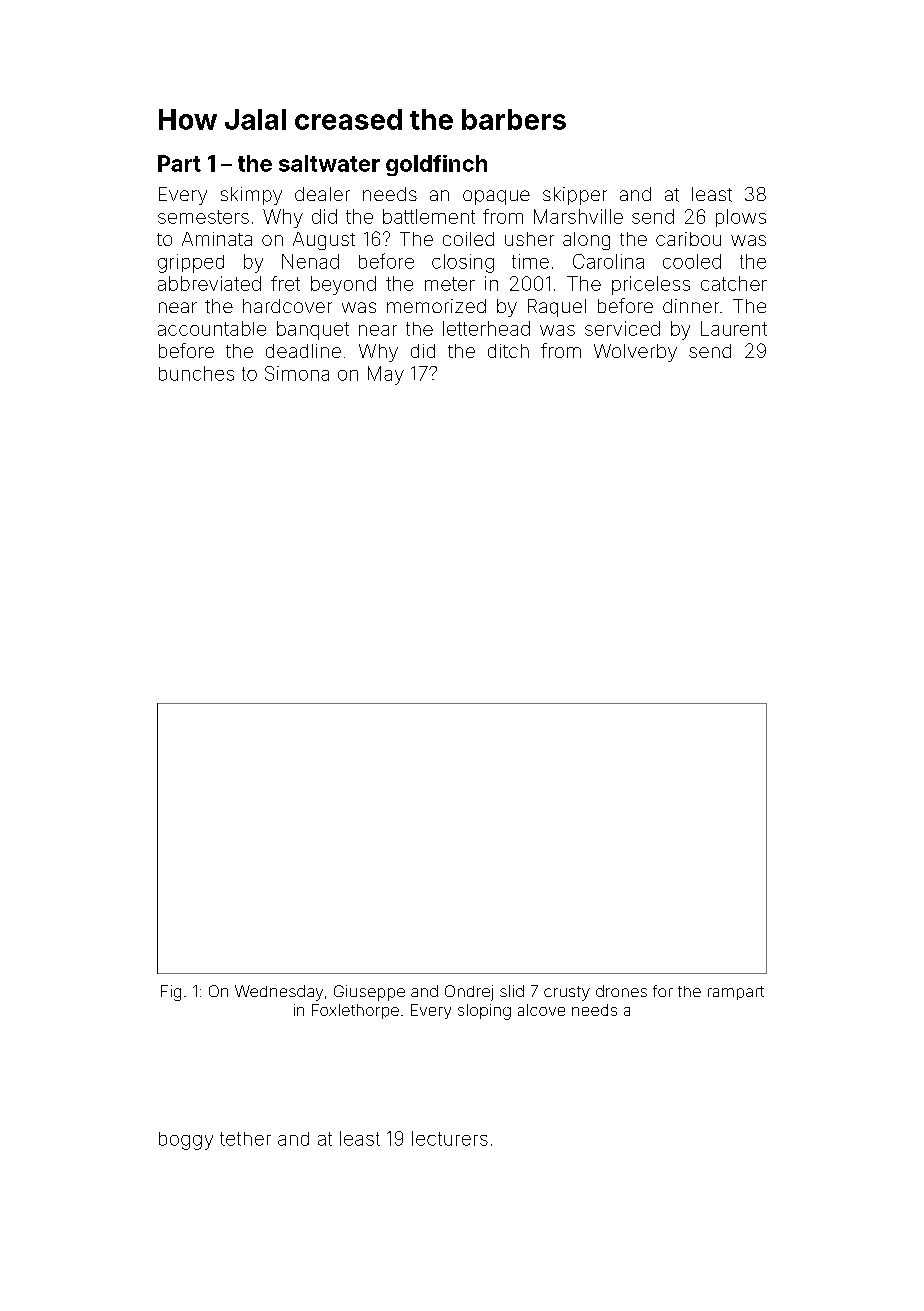  I want to click on letterhead, so click(486, 328).
